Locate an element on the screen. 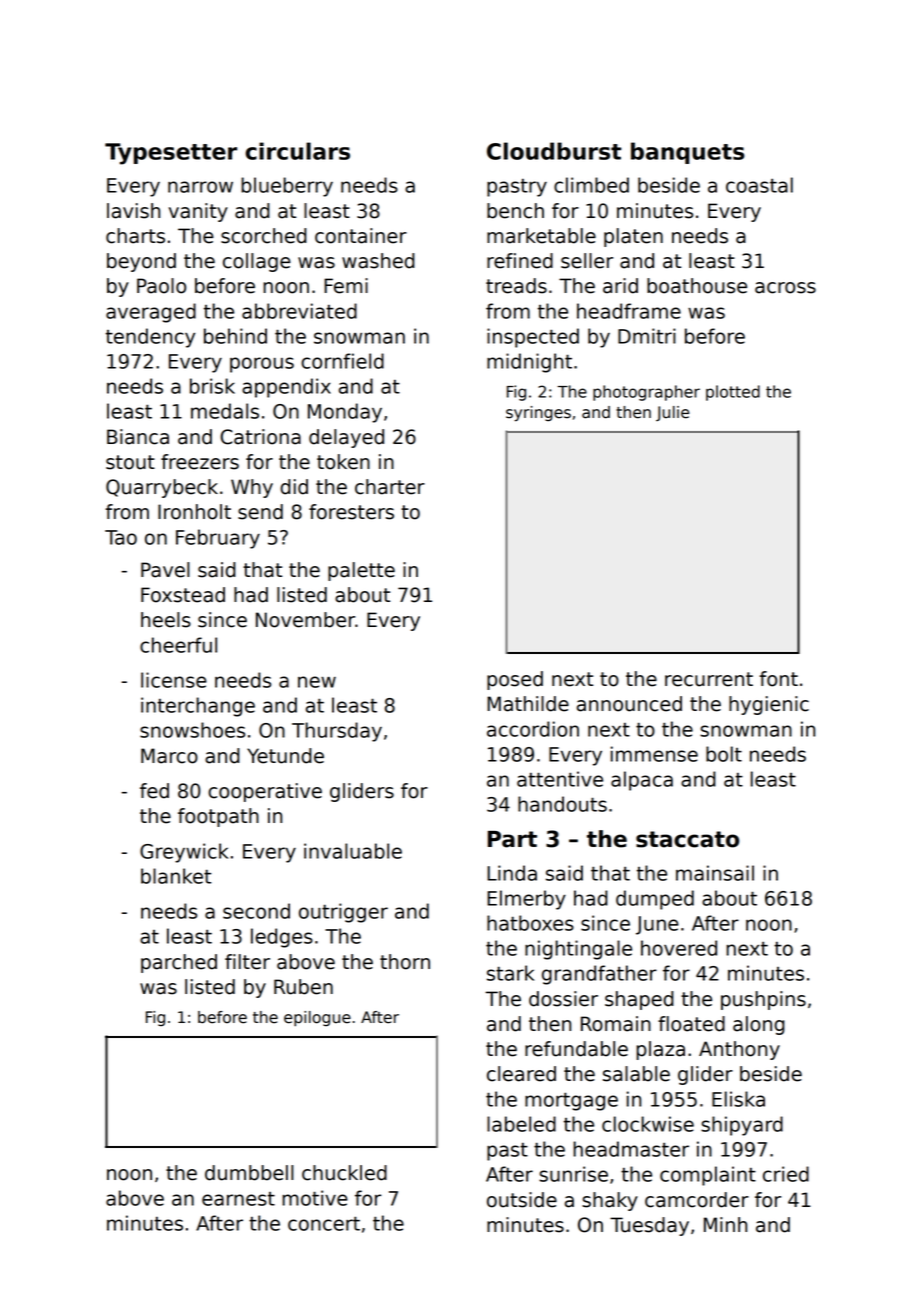  Julie is located at coordinates (672, 413).
